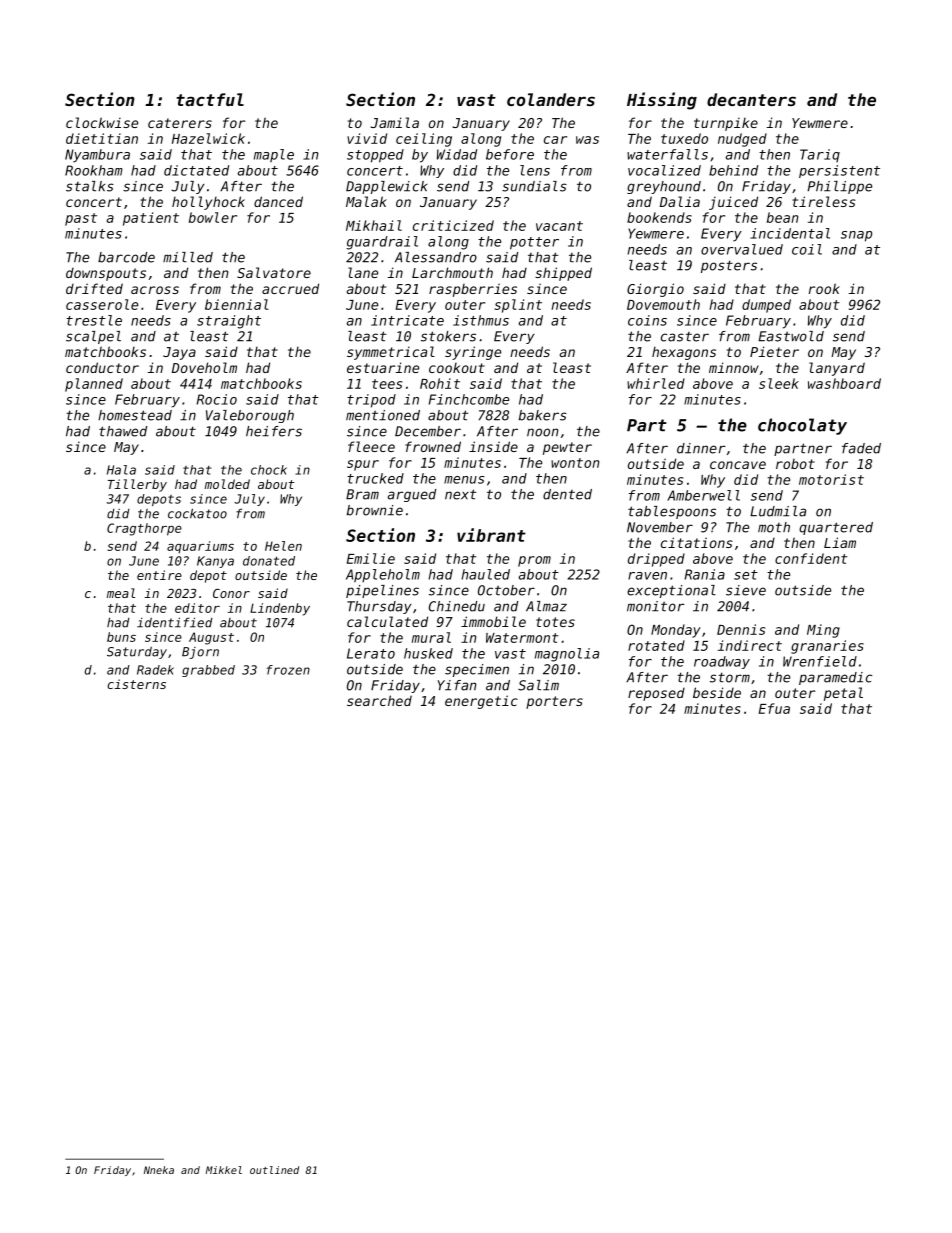 Image resolution: width=952 pixels, height=1233 pixels. Describe the element at coordinates (224, 1170) in the screenshot. I see `Mikkel` at that location.
